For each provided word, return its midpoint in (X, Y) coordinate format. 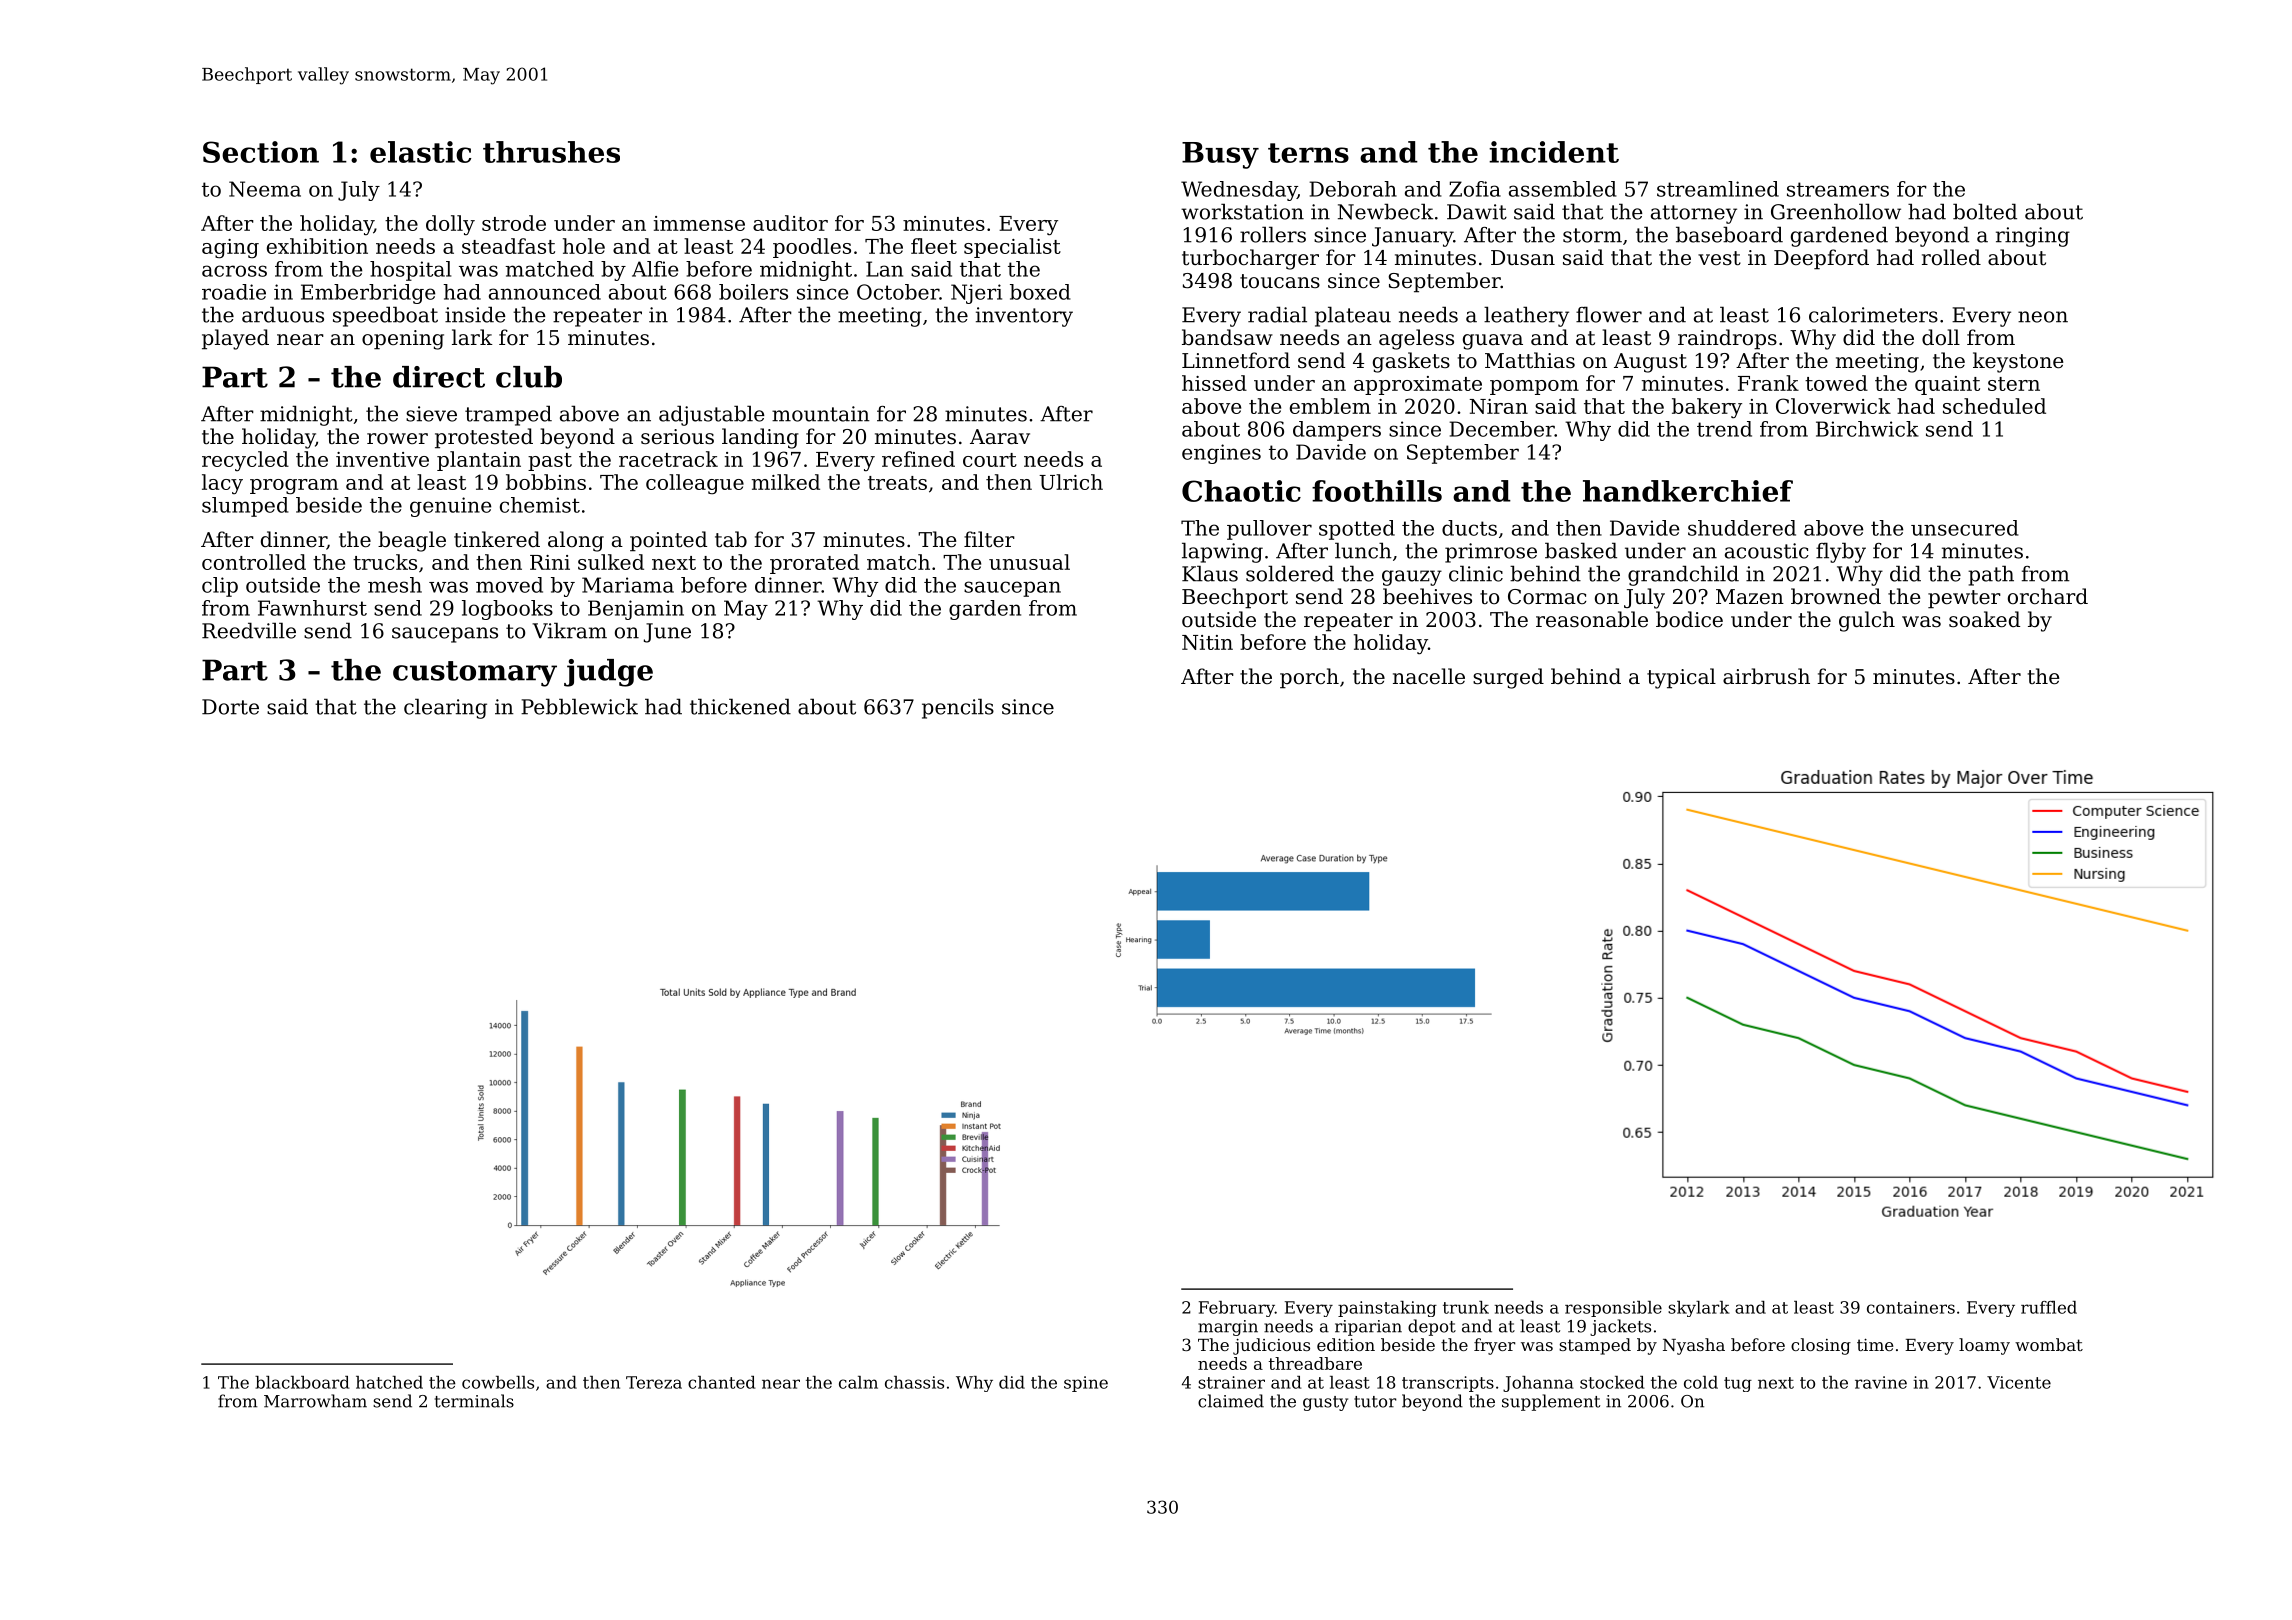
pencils (958, 708)
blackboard (302, 1382)
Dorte (230, 707)
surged (1508, 678)
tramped (508, 415)
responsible (1613, 1309)
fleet (934, 246)
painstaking (1387, 1309)
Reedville (249, 630)
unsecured (1965, 528)
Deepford (1821, 259)
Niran (1499, 406)
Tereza (654, 1382)
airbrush (1766, 676)
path (1991, 575)
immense (699, 223)
